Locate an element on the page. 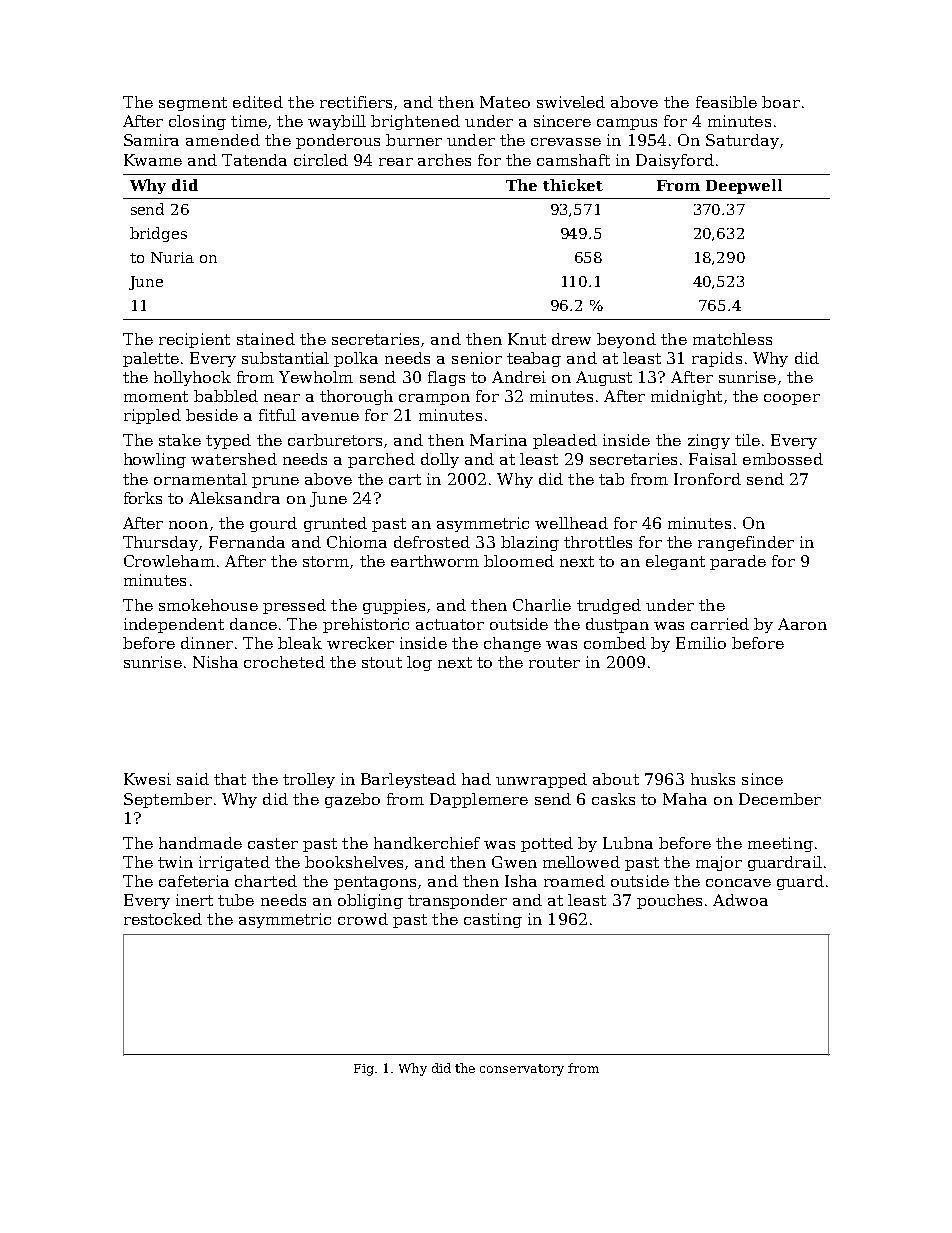  conservatory is located at coordinates (522, 1070).
